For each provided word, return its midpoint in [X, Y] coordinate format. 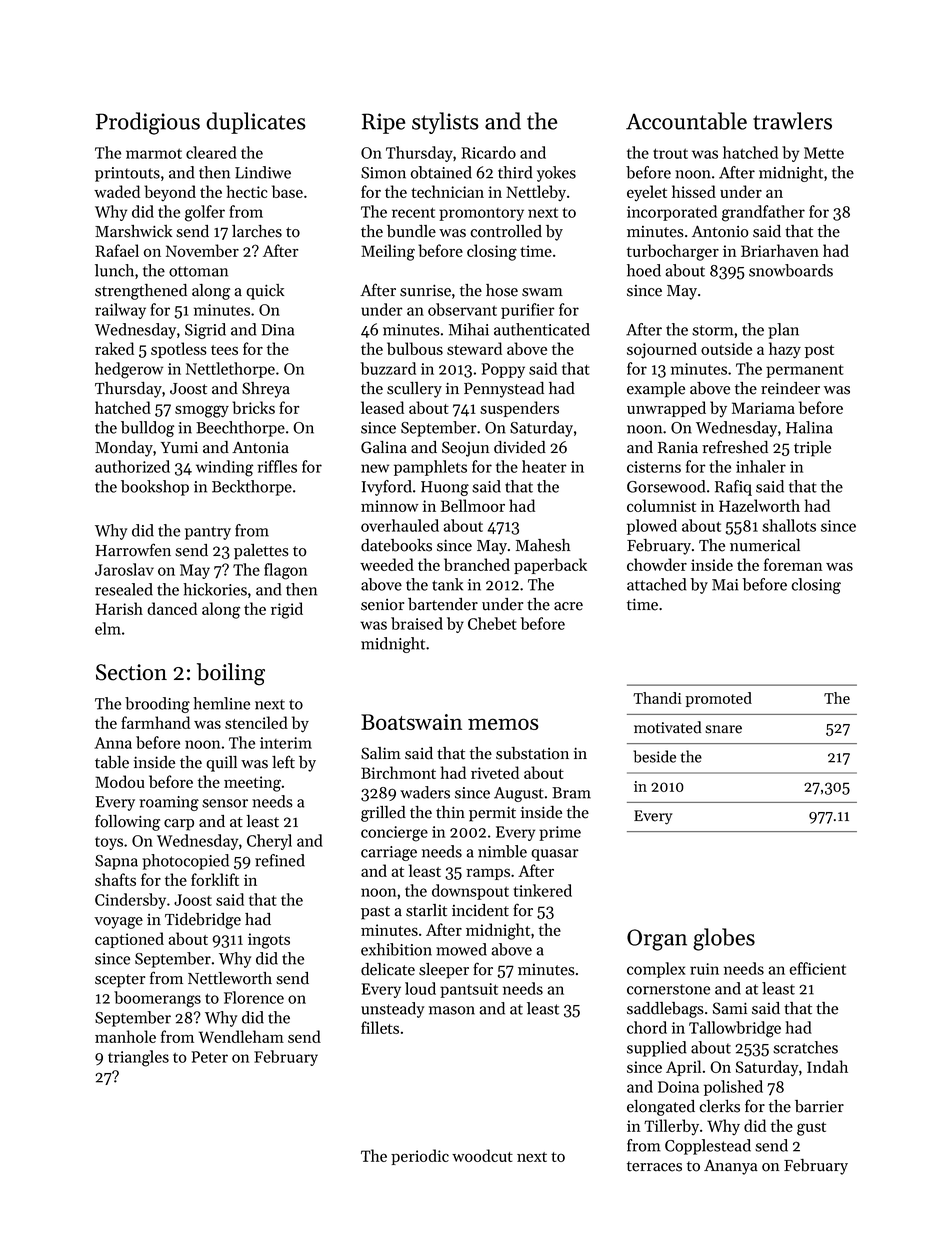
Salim [381, 753]
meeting [252, 784]
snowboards [791, 270]
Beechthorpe [240, 429]
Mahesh [543, 545]
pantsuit [469, 990]
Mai [725, 585]
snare [723, 729]
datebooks [396, 545]
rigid [287, 610]
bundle [411, 231]
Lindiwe [263, 172]
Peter [210, 1057]
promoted [718, 699]
